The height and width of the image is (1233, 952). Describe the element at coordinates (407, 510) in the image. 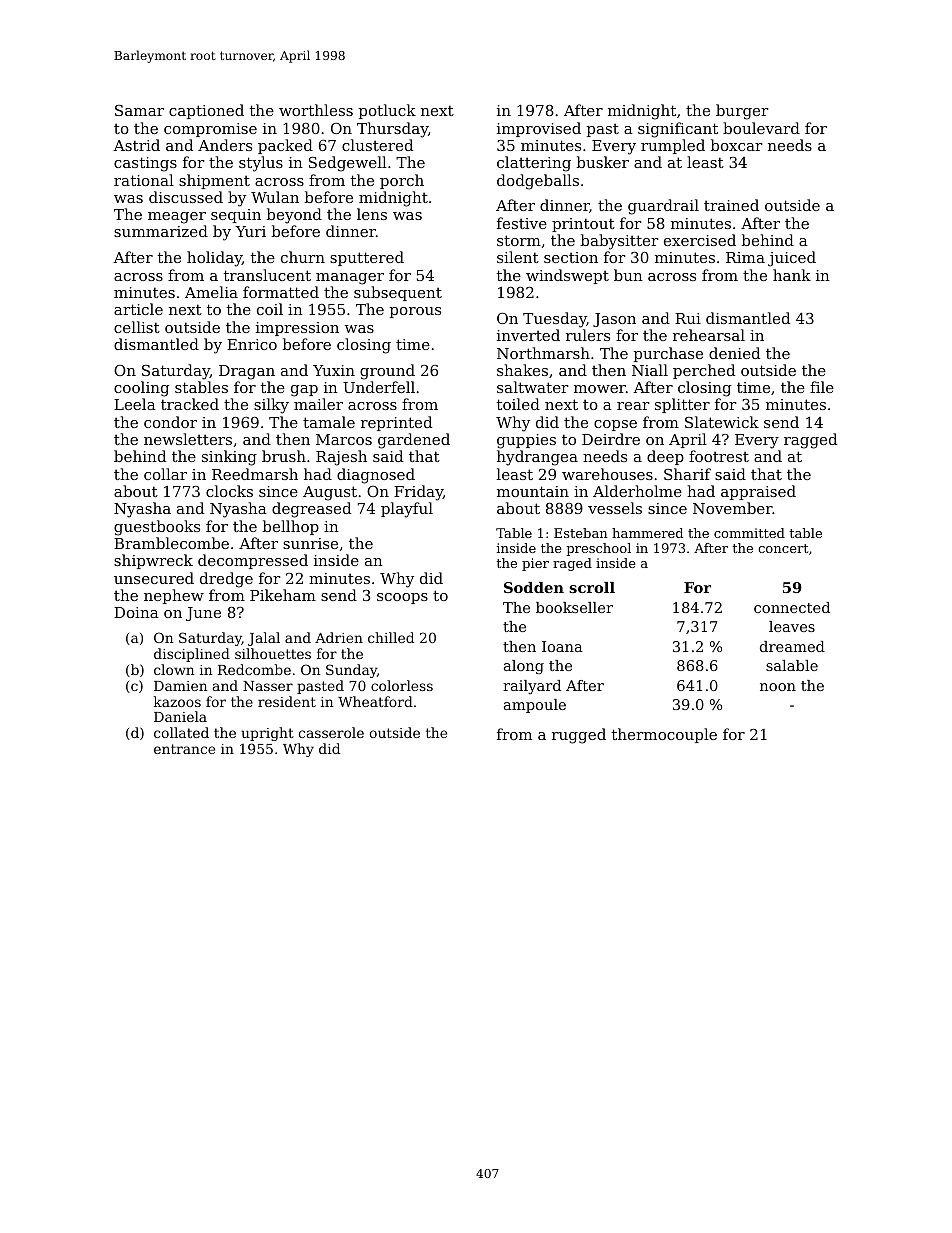

I see `playful` at that location.
